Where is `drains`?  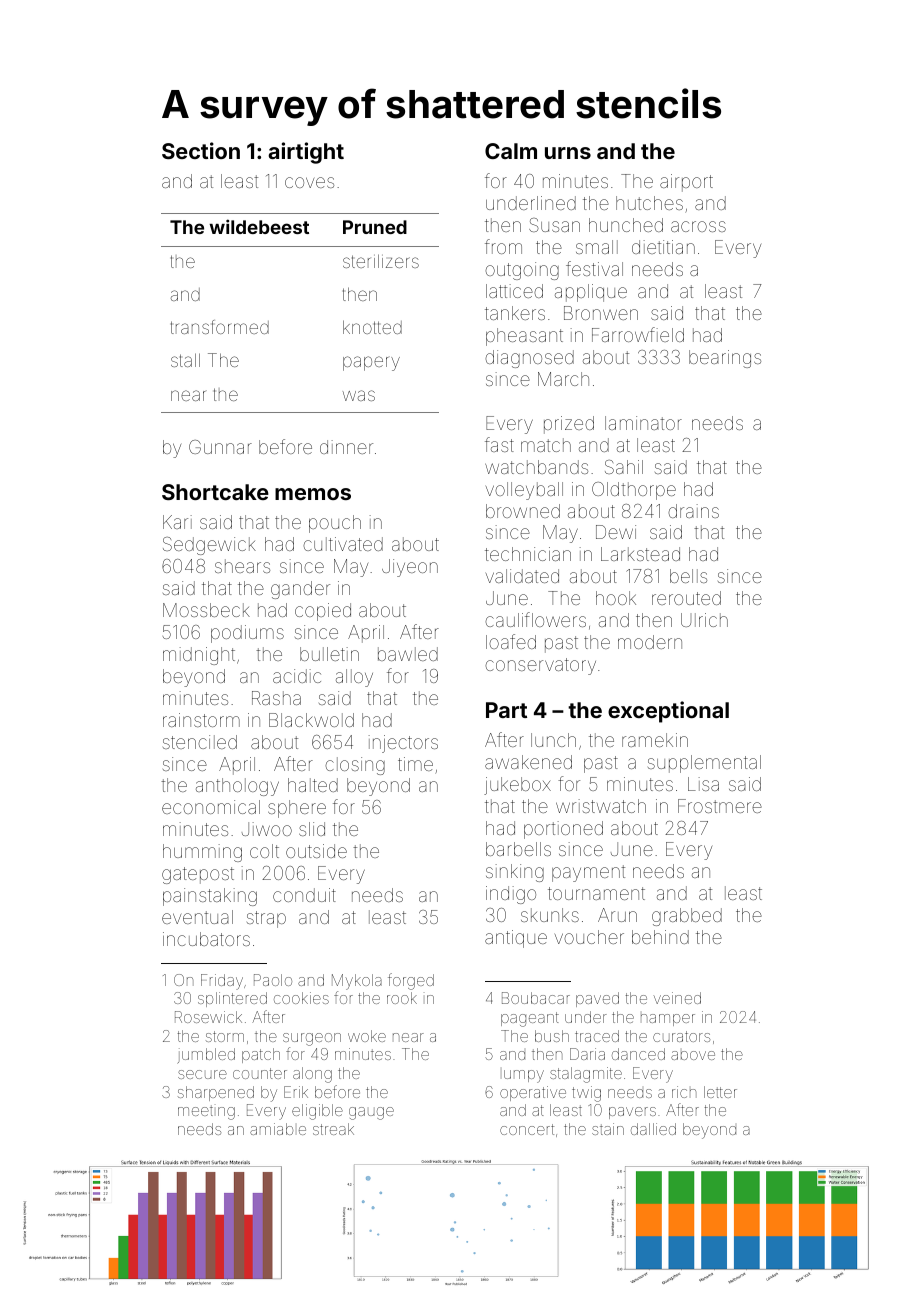 drains is located at coordinates (693, 511).
